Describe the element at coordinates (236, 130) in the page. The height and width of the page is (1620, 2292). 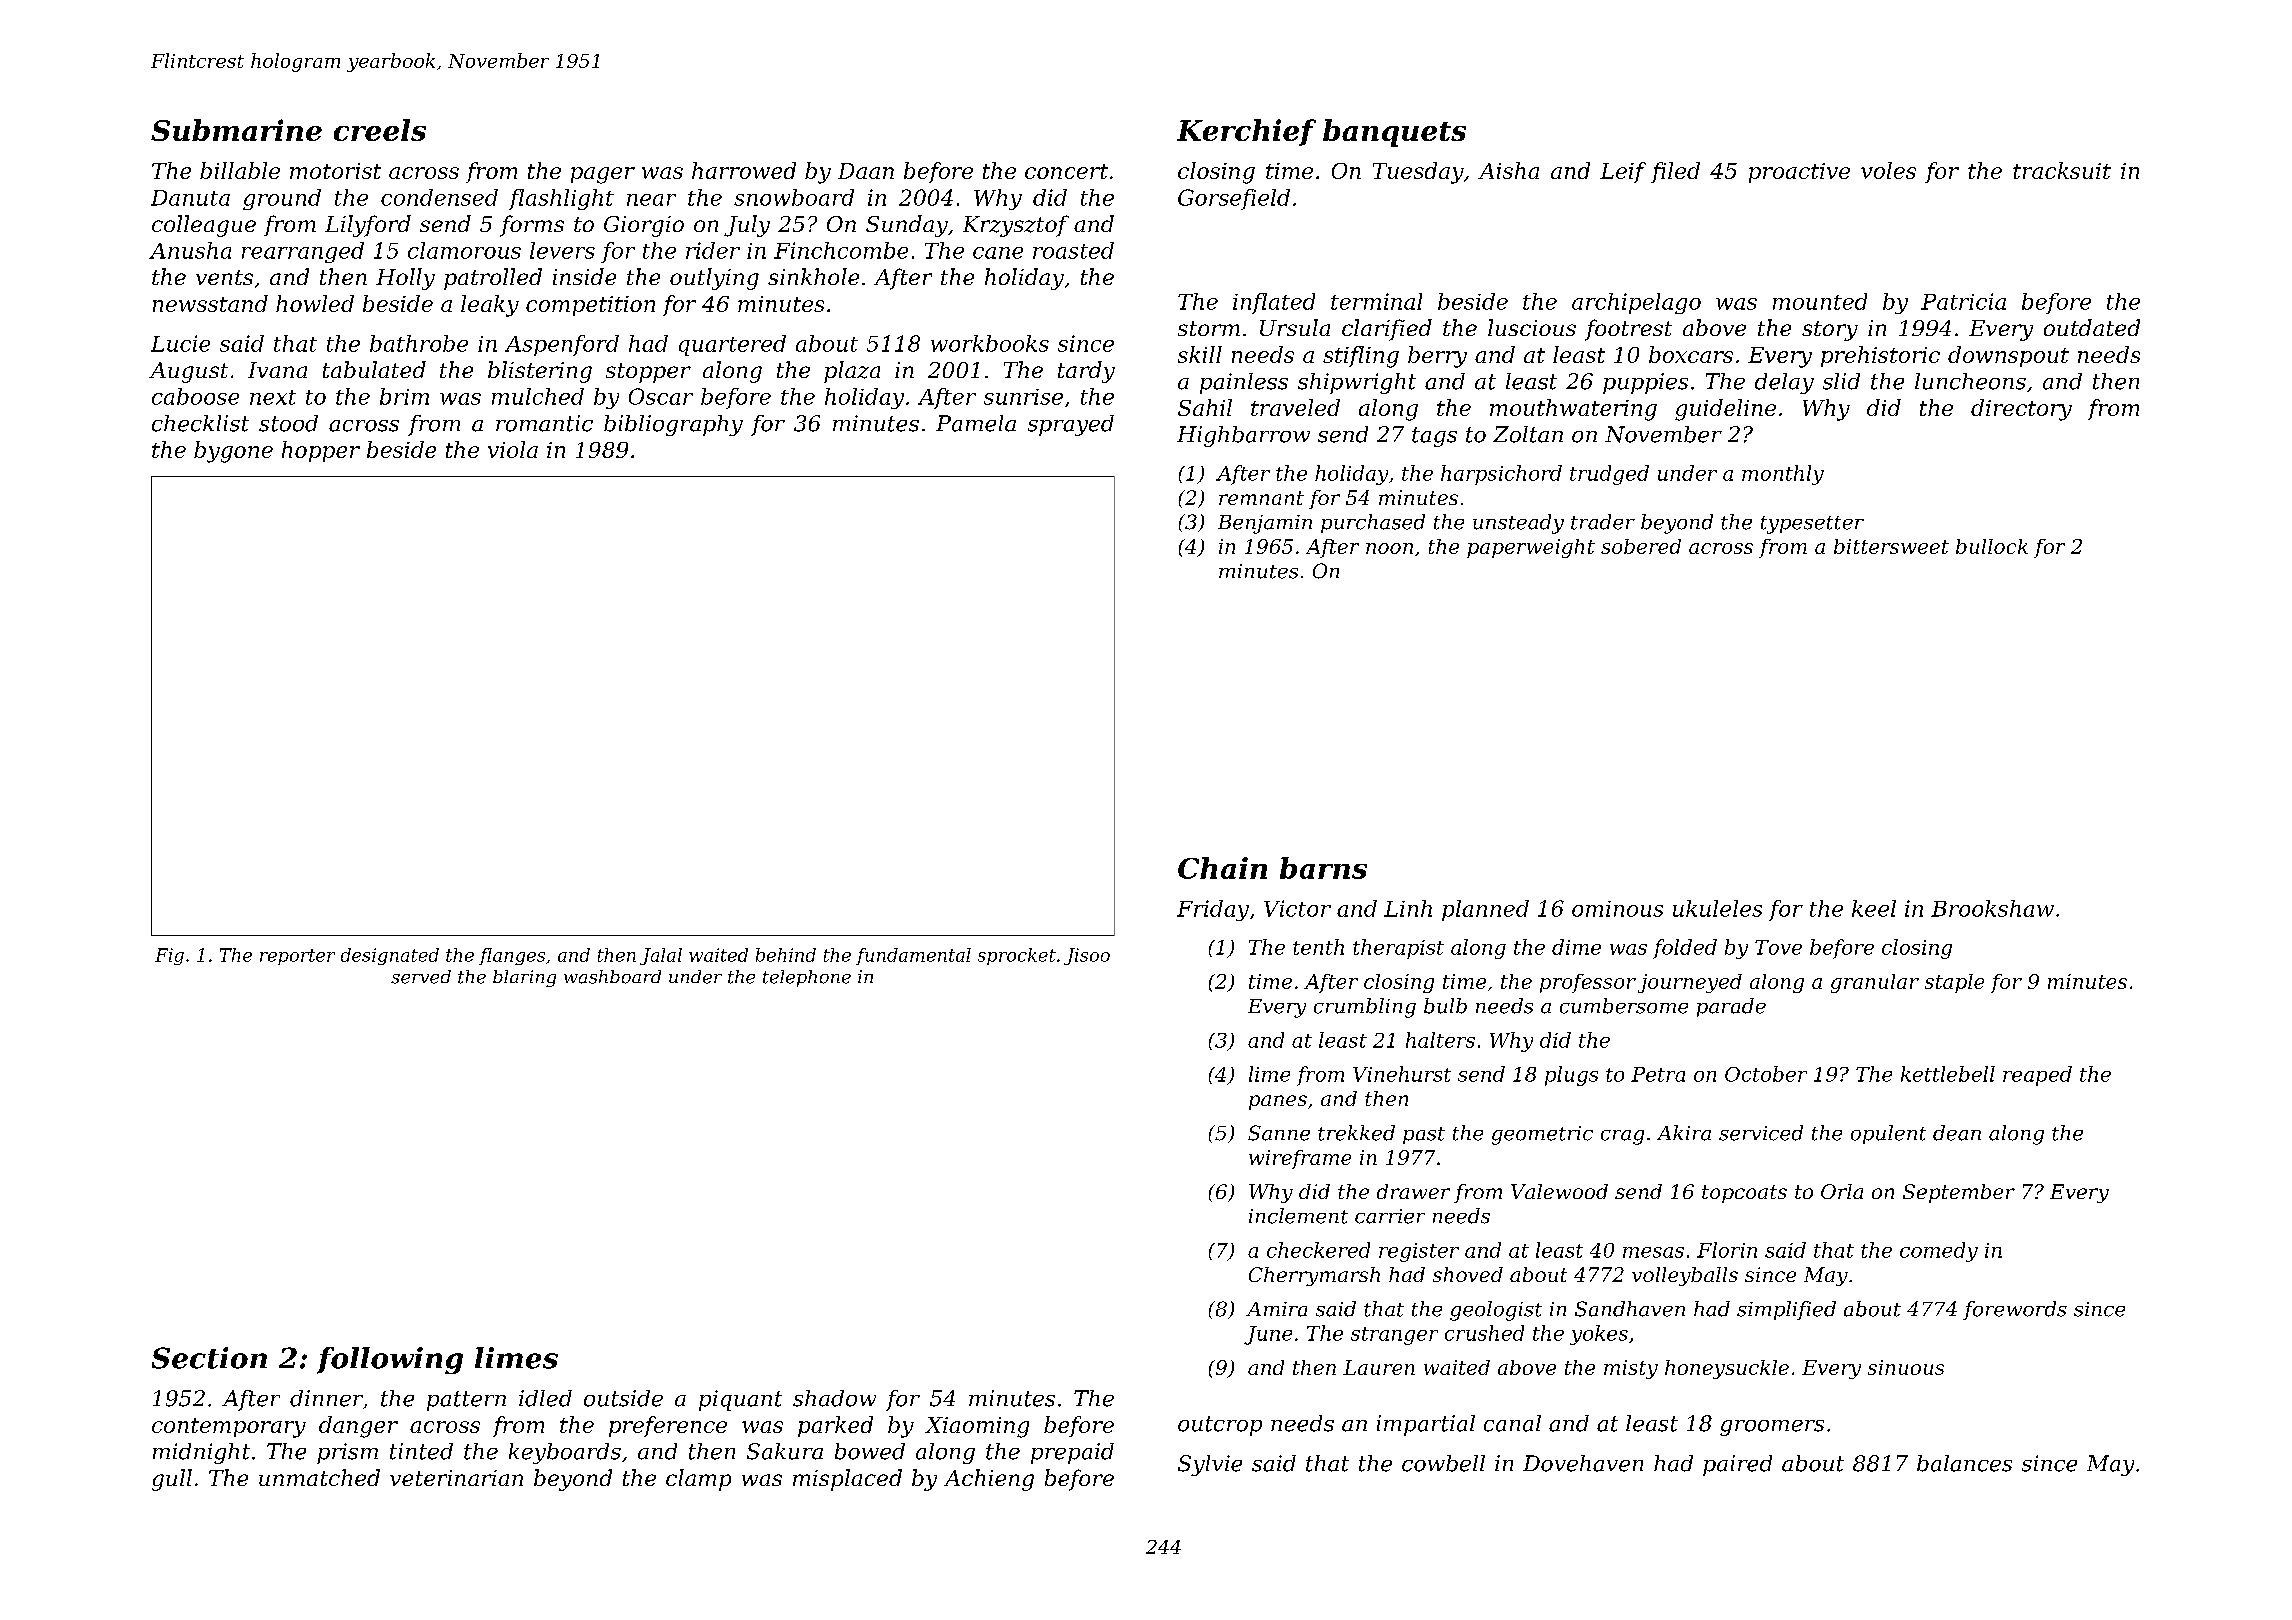
I see `Submarine` at that location.
